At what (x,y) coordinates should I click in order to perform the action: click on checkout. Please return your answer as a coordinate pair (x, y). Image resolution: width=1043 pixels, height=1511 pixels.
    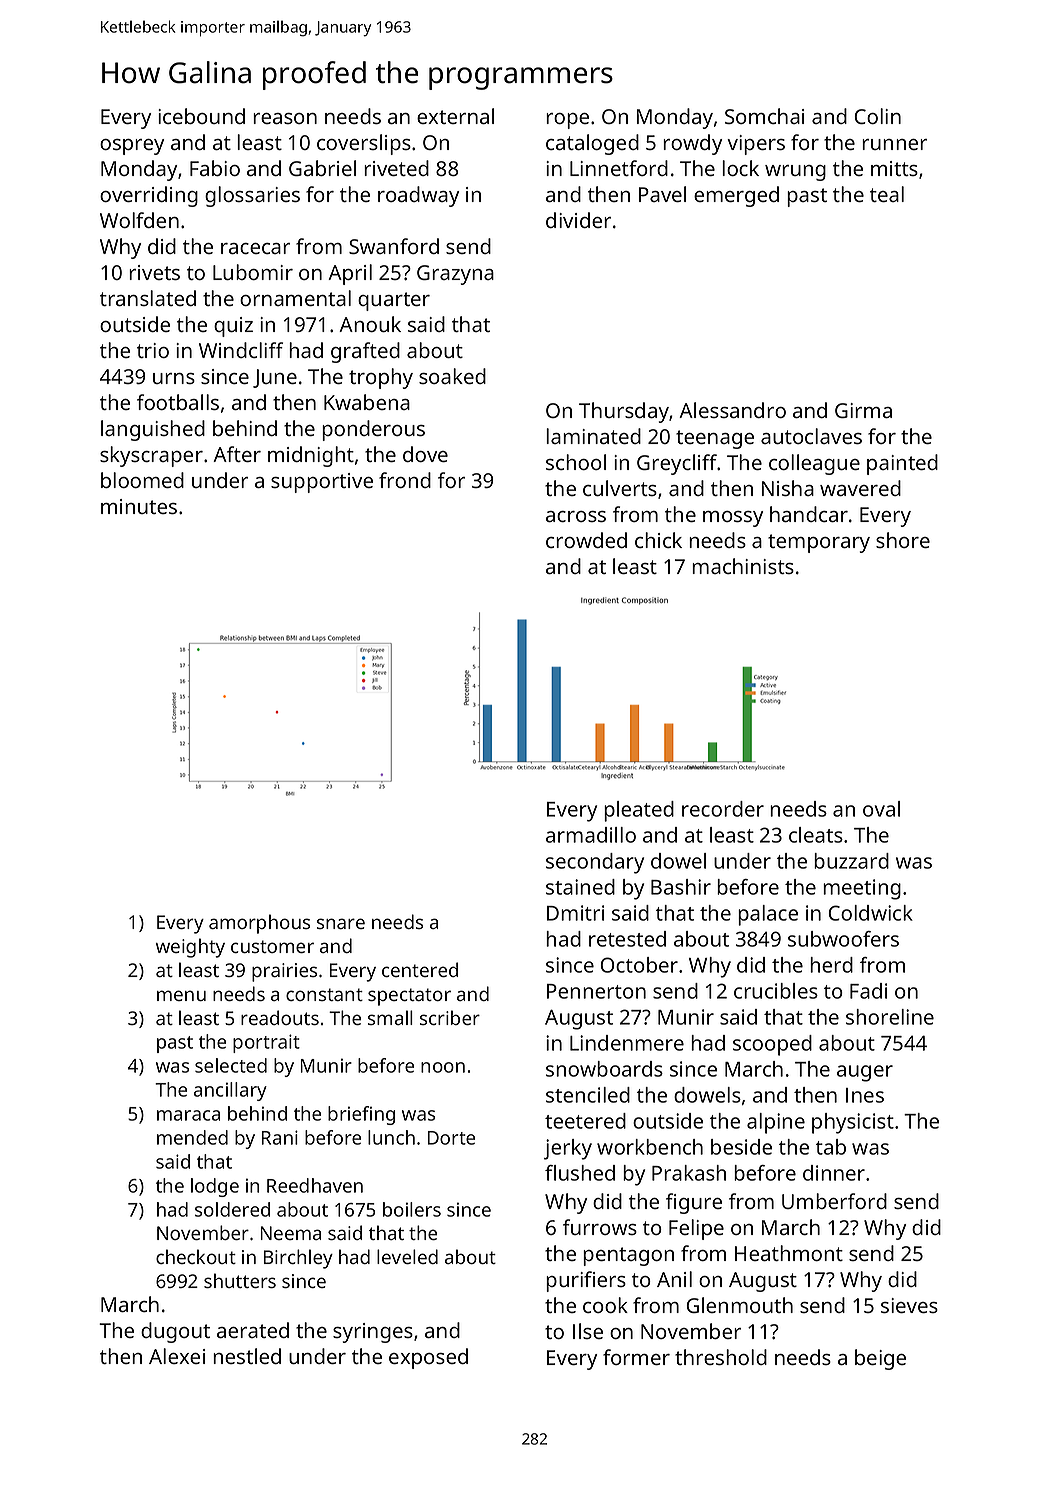
    Looking at the image, I should click on (196, 1256).
